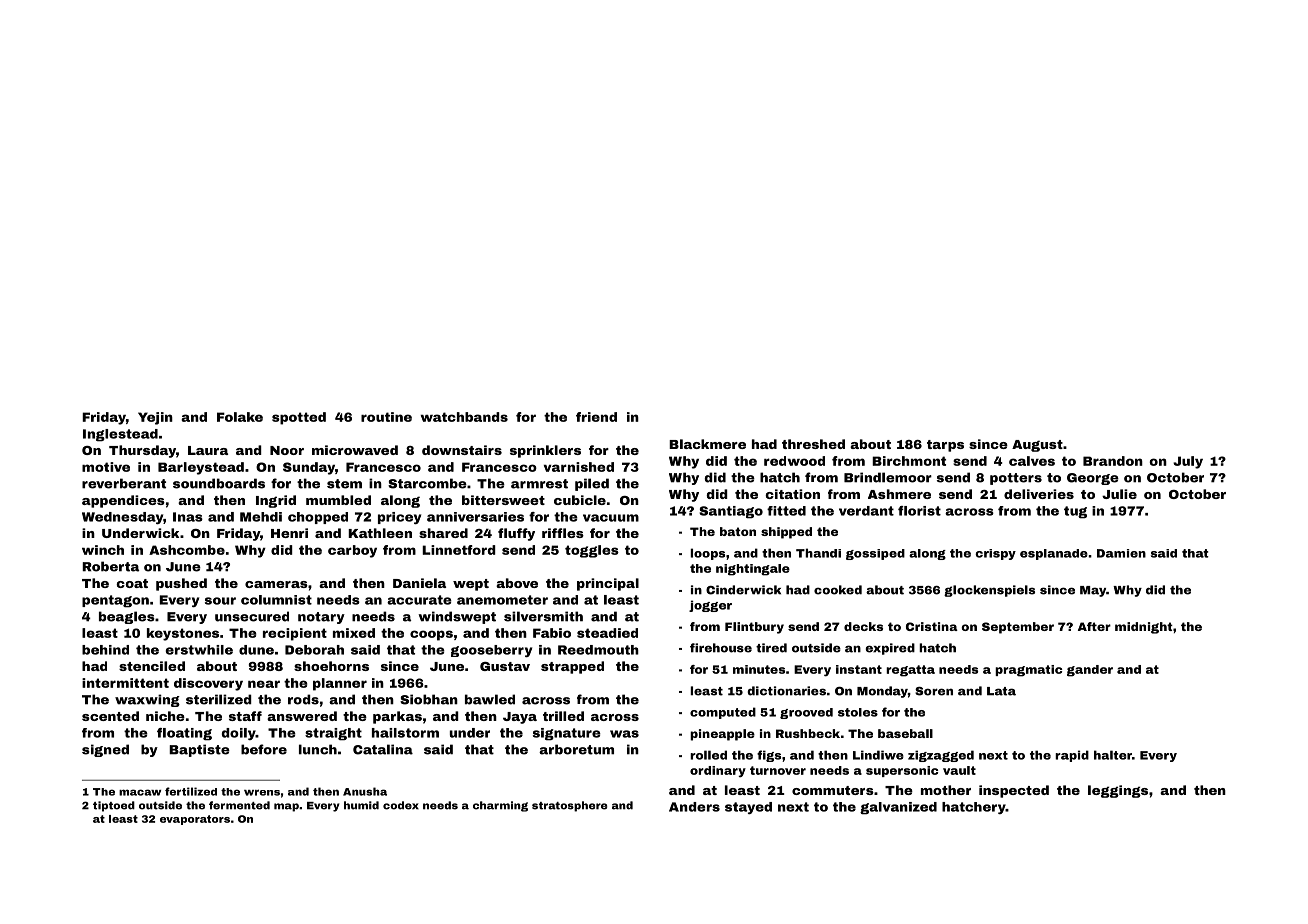 The image size is (1308, 924). What do you see at coordinates (1037, 446) in the image?
I see `August` at bounding box center [1037, 446].
